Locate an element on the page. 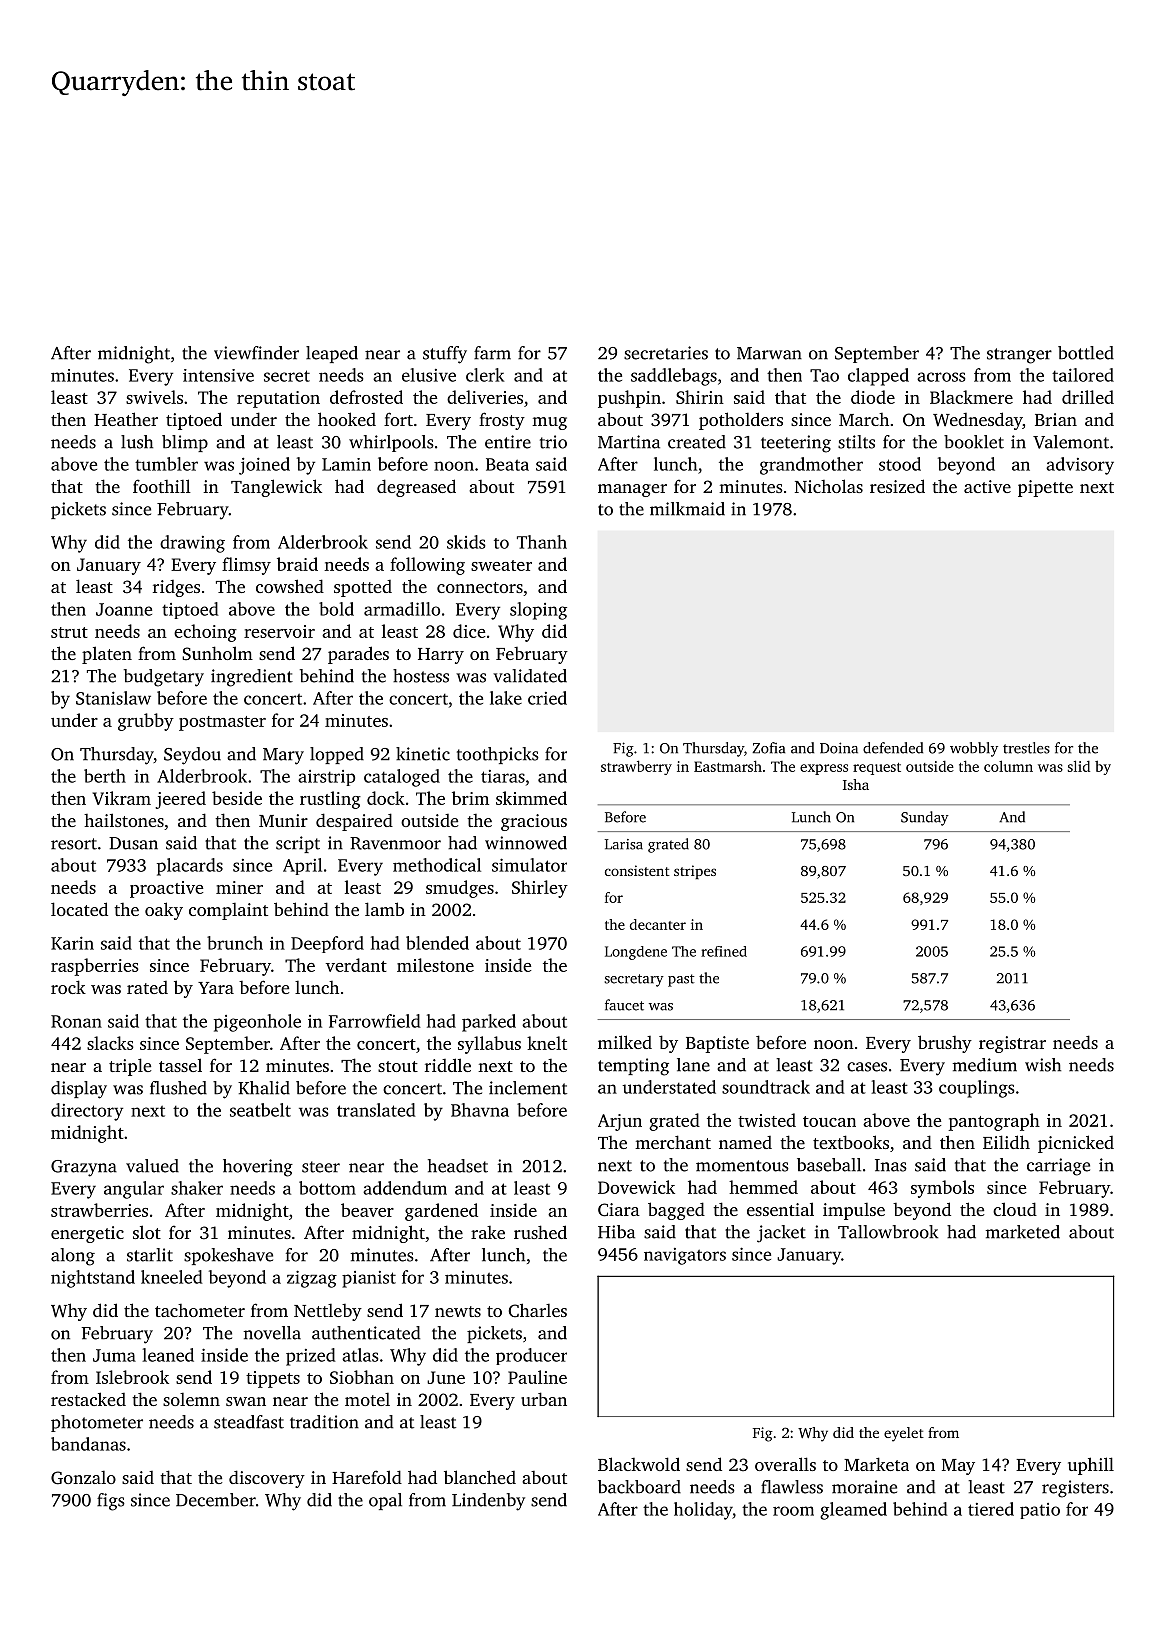 This document has height=1648, width=1165. patio is located at coordinates (1040, 1511).
